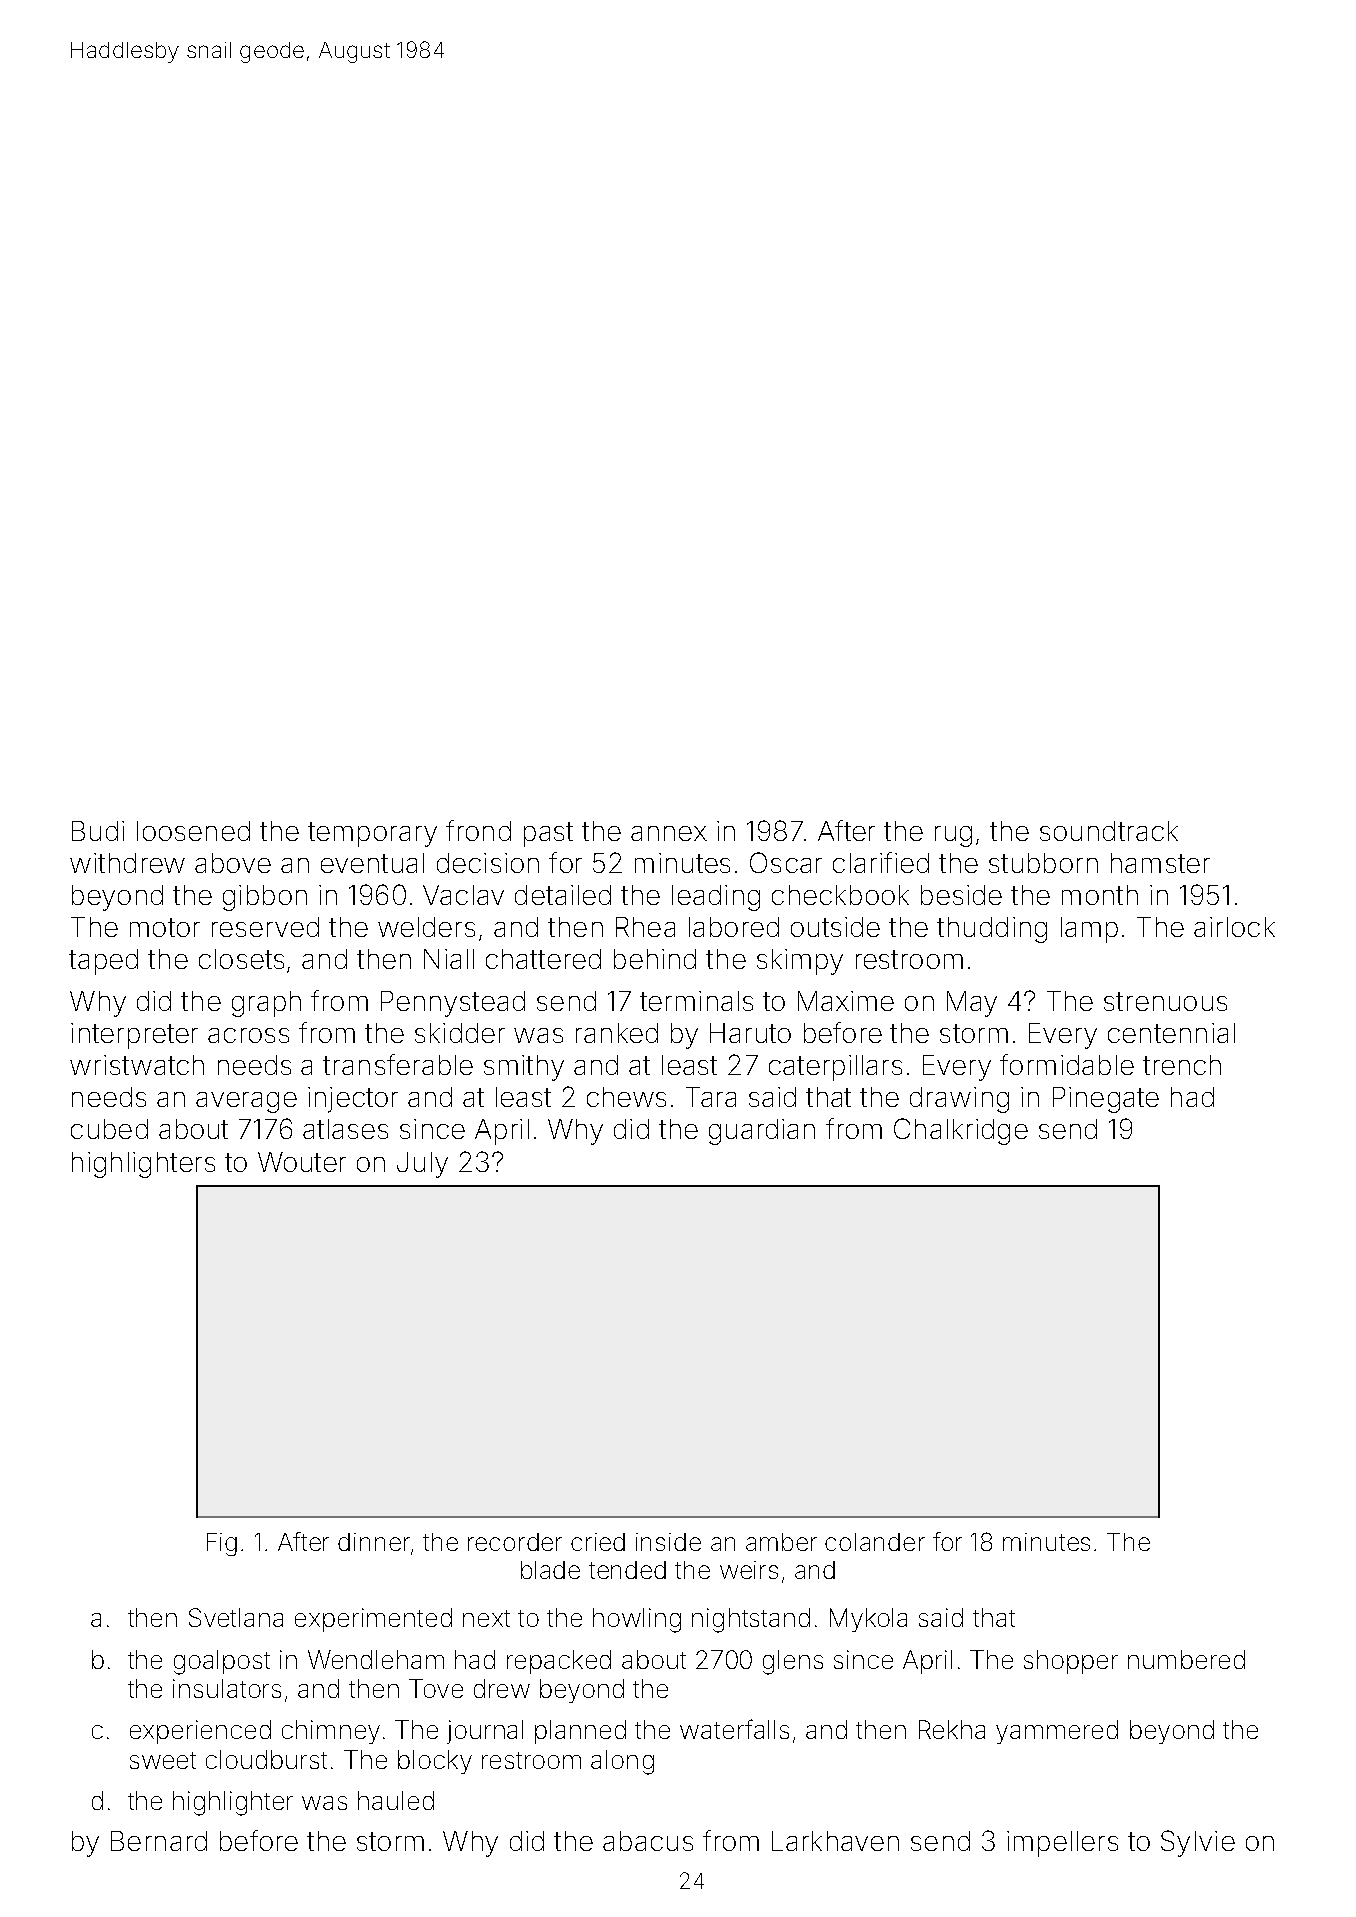 Image resolution: width=1356 pixels, height=1917 pixels. Describe the element at coordinates (598, 1542) in the screenshot. I see `cried` at that location.
